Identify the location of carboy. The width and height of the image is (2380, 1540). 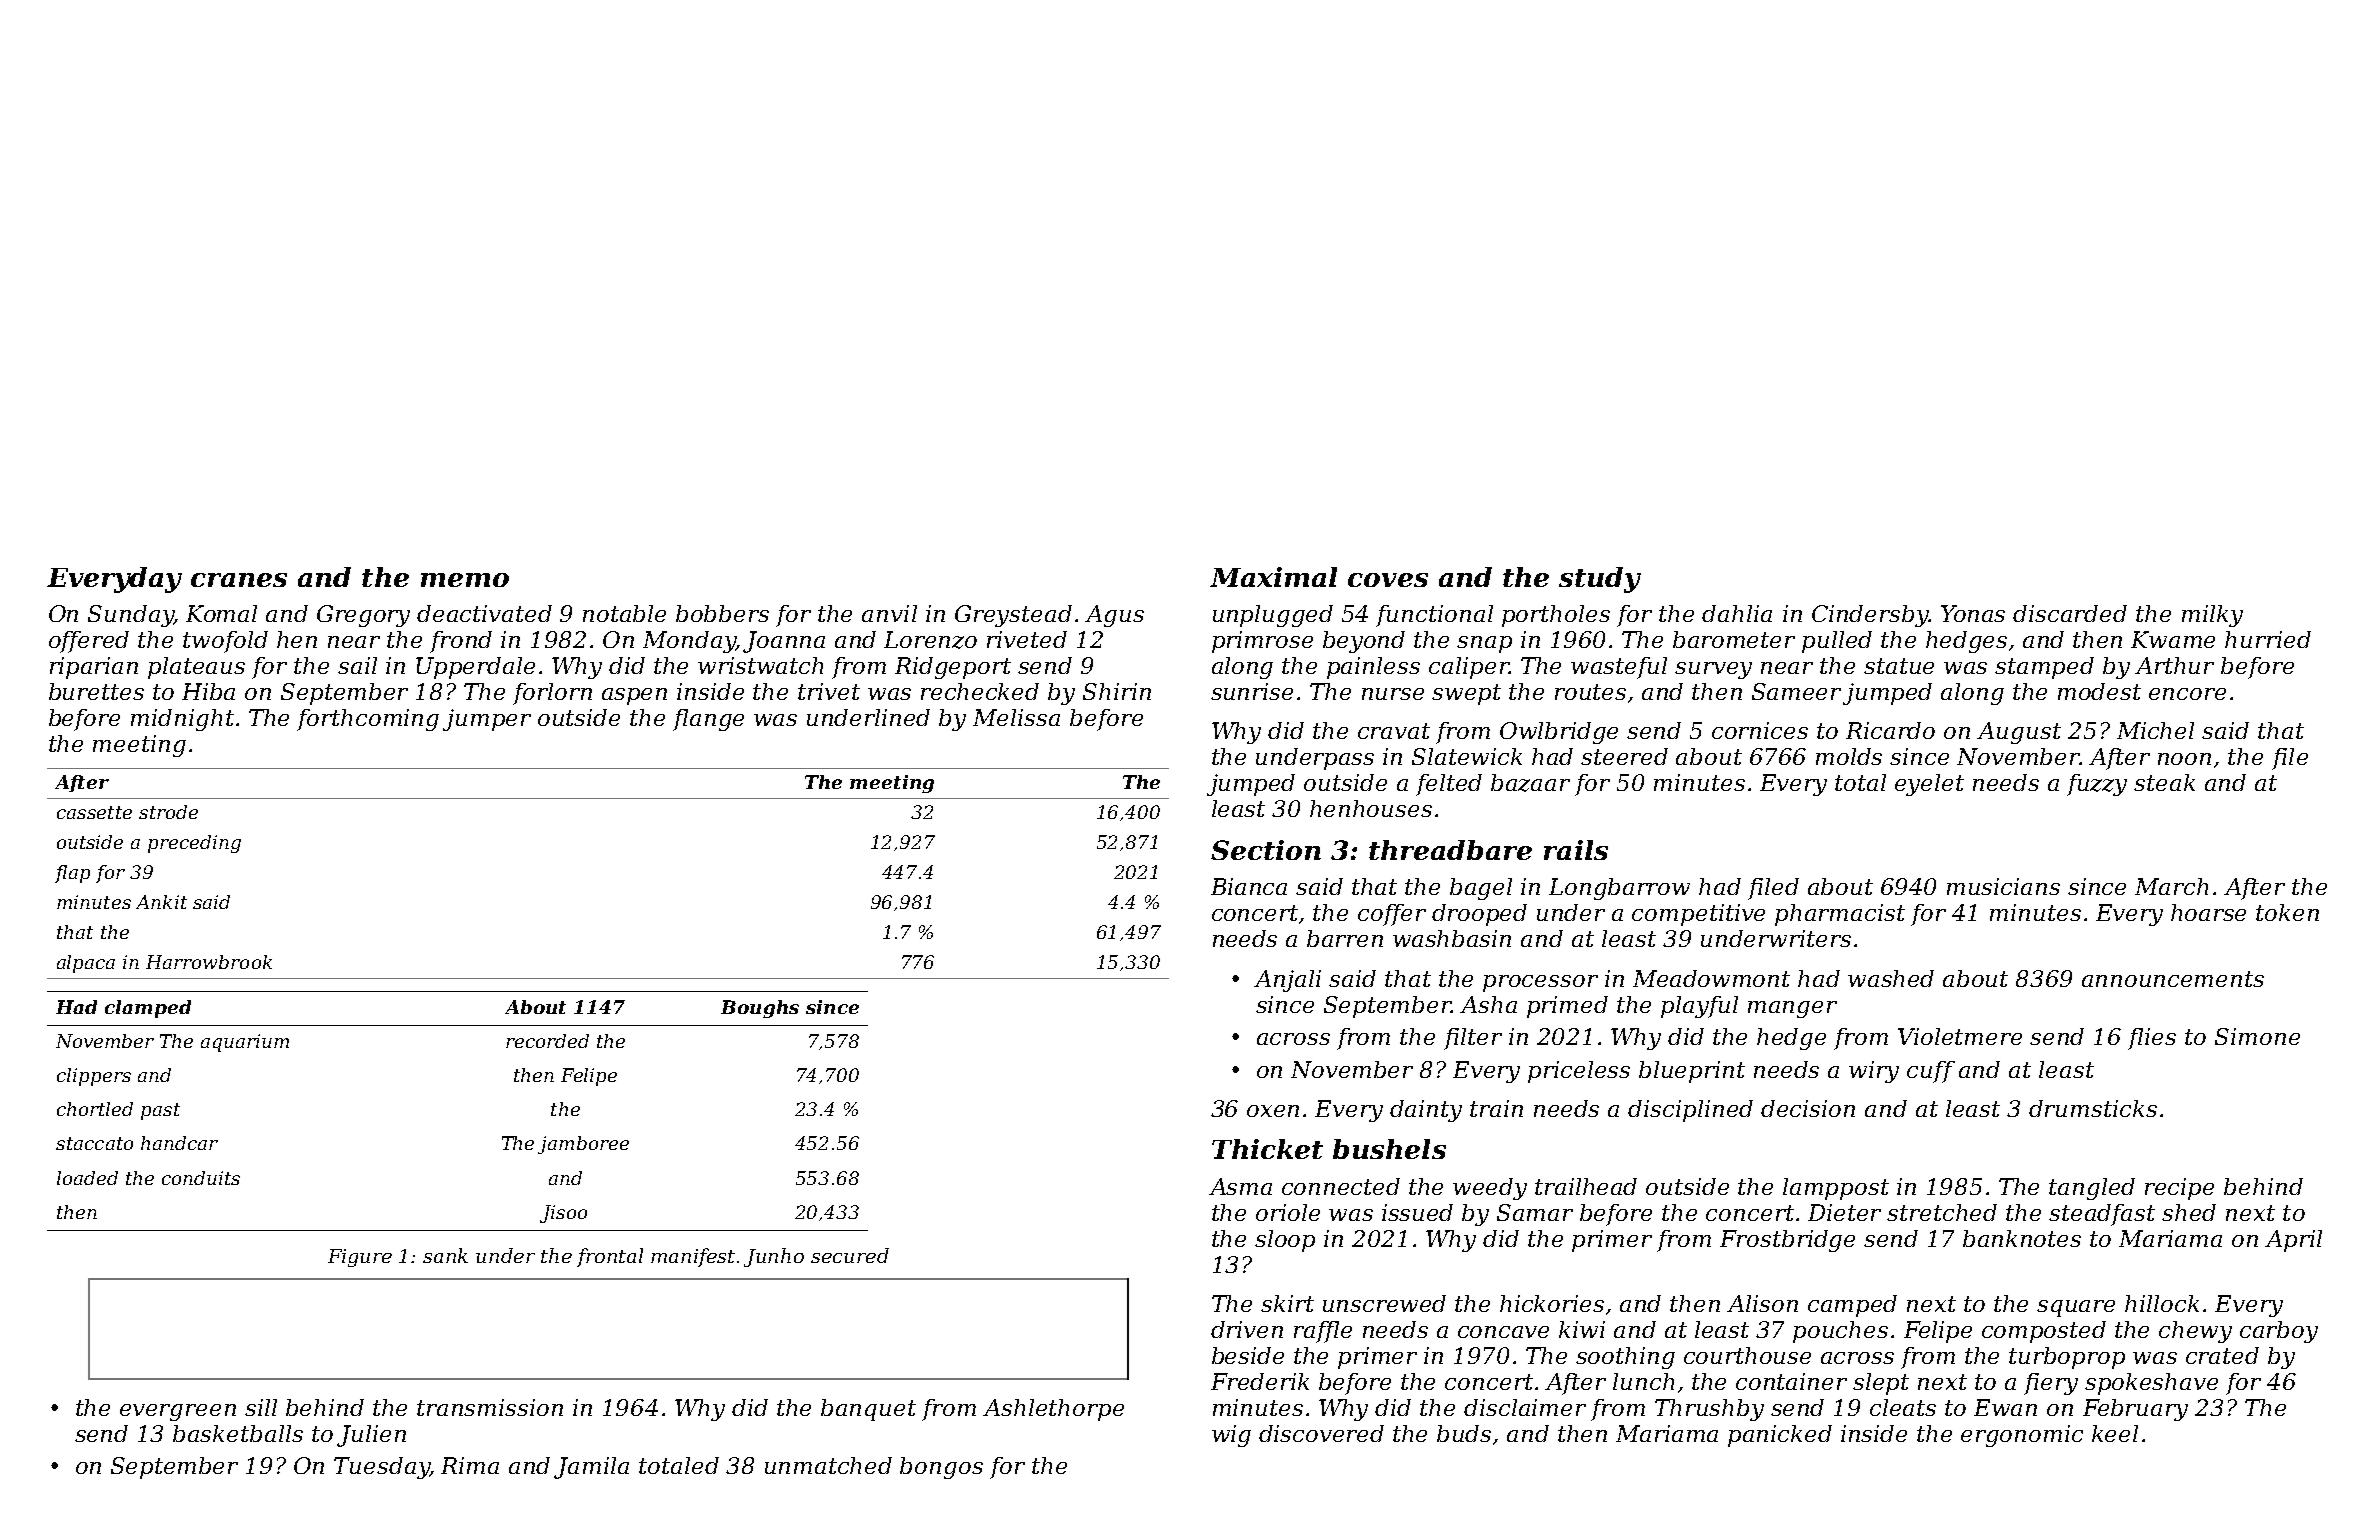
(2279, 1332).
